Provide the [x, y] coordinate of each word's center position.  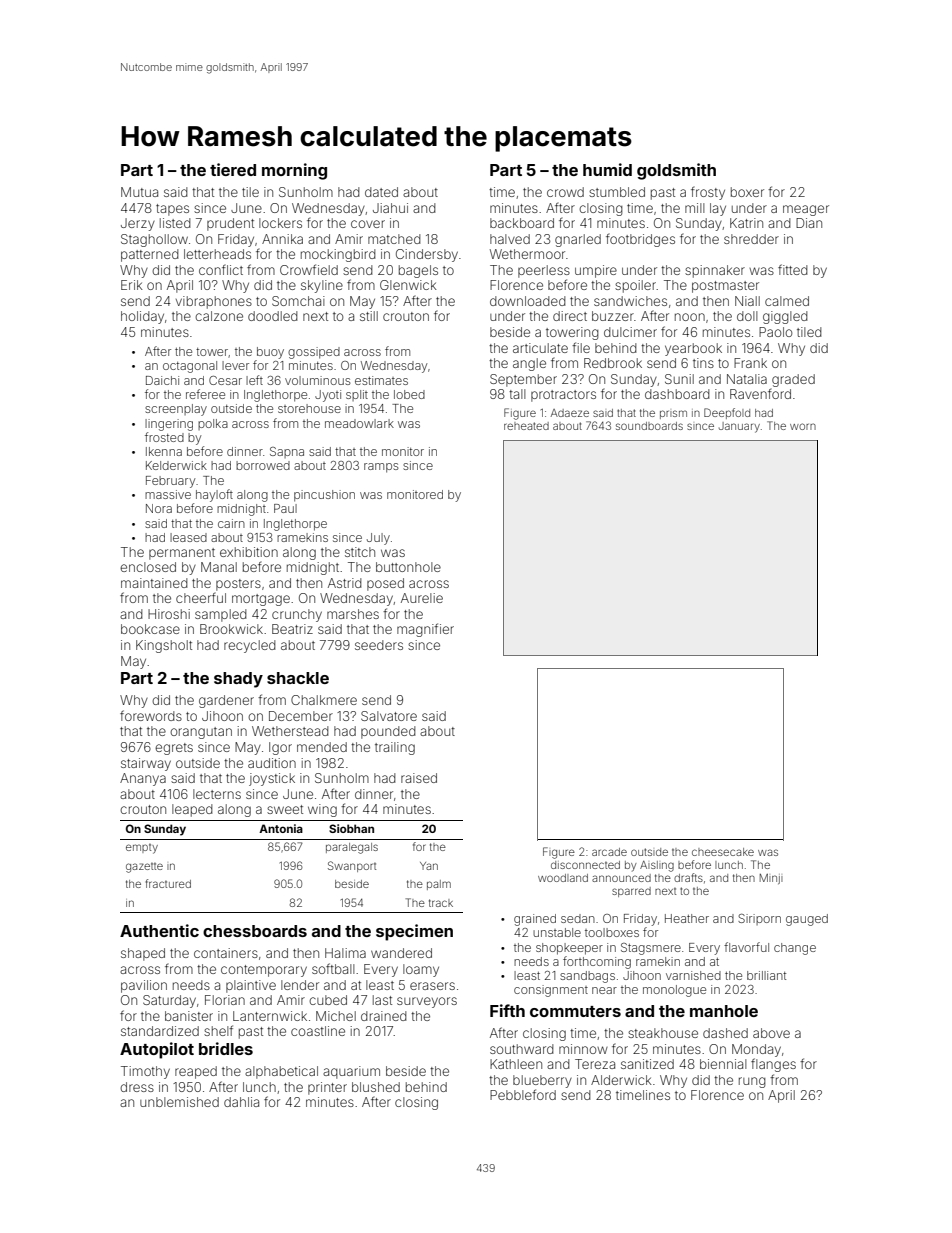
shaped [143, 954]
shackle [298, 678]
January [739, 427]
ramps [381, 468]
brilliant [766, 975]
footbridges [640, 240]
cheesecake [723, 852]
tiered [233, 169]
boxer [747, 192]
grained [535, 920]
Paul [285, 508]
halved [510, 239]
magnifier [425, 630]
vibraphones [214, 302]
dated [381, 192]
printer [327, 1088]
